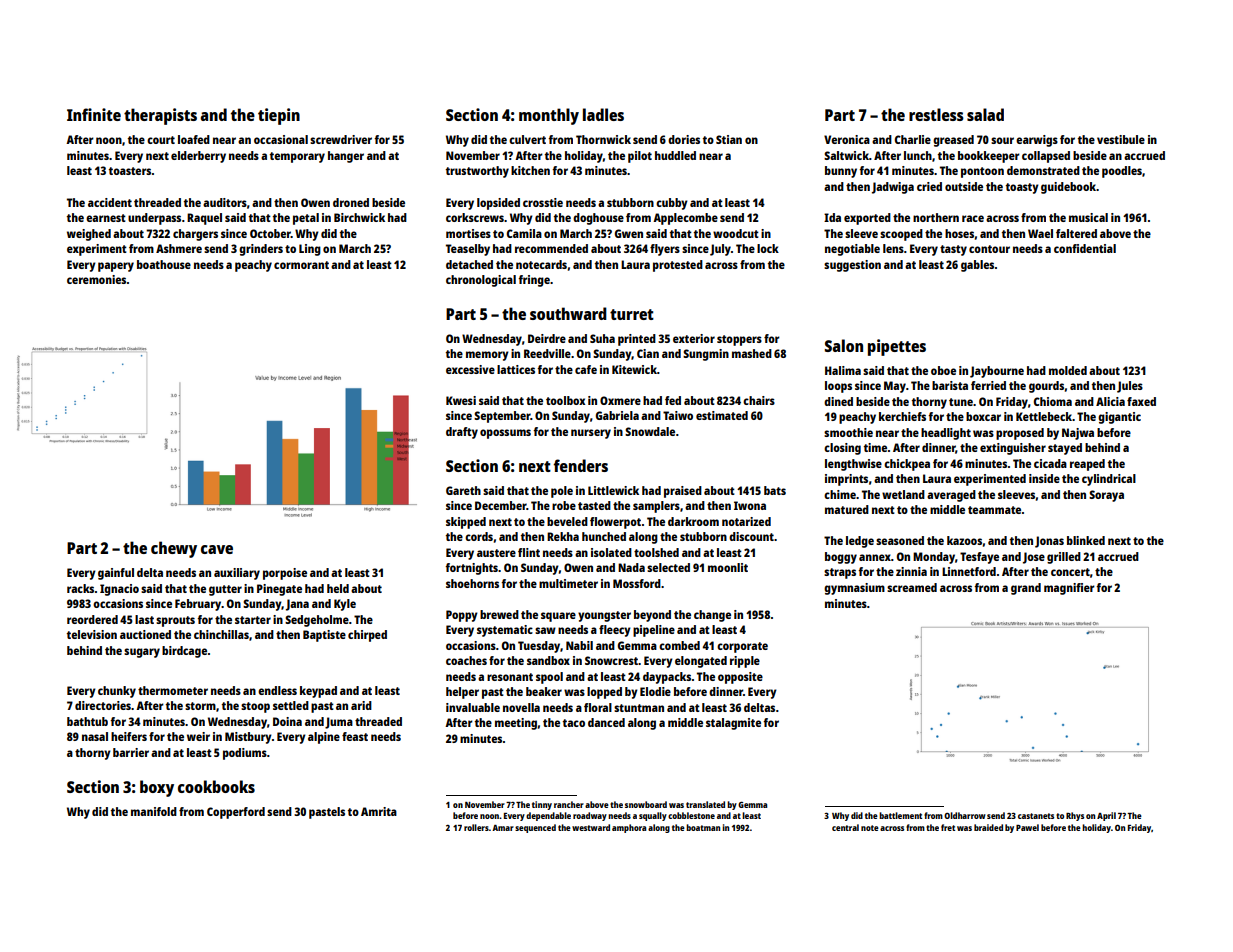 The width and height of the screenshot is (1233, 952). I want to click on auditors, so click(225, 202).
